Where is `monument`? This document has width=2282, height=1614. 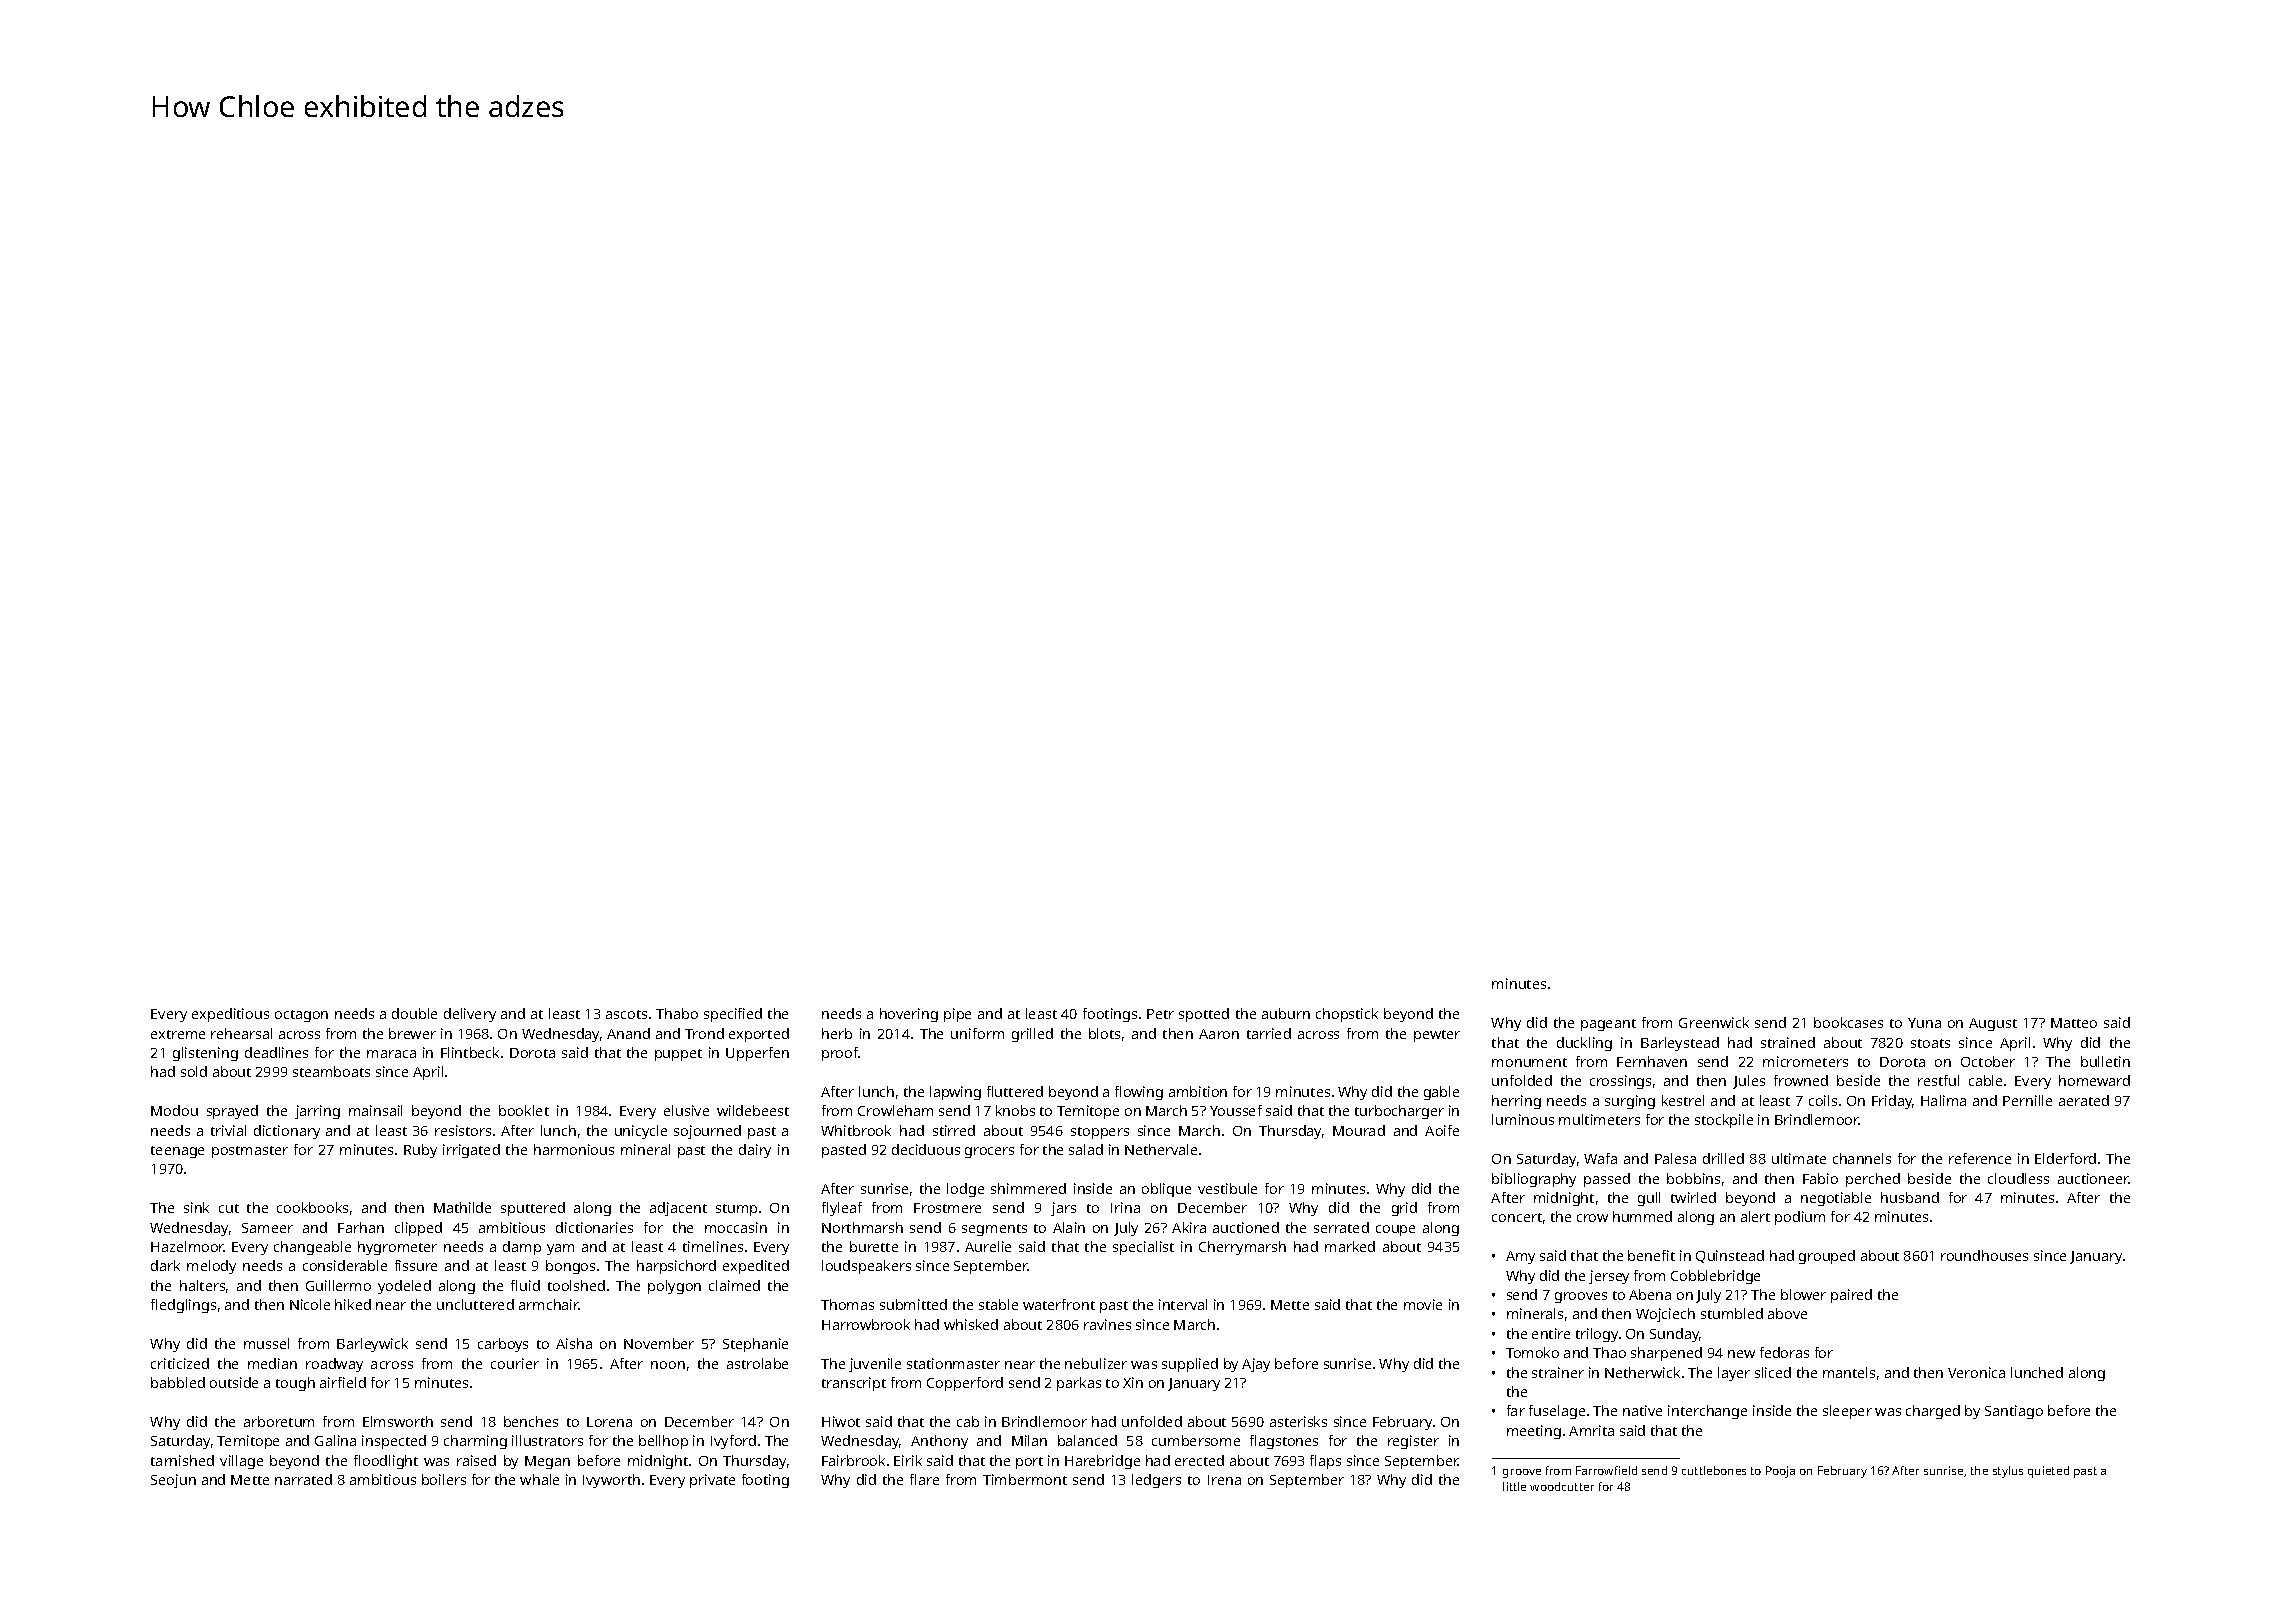
monument is located at coordinates (1529, 1062).
